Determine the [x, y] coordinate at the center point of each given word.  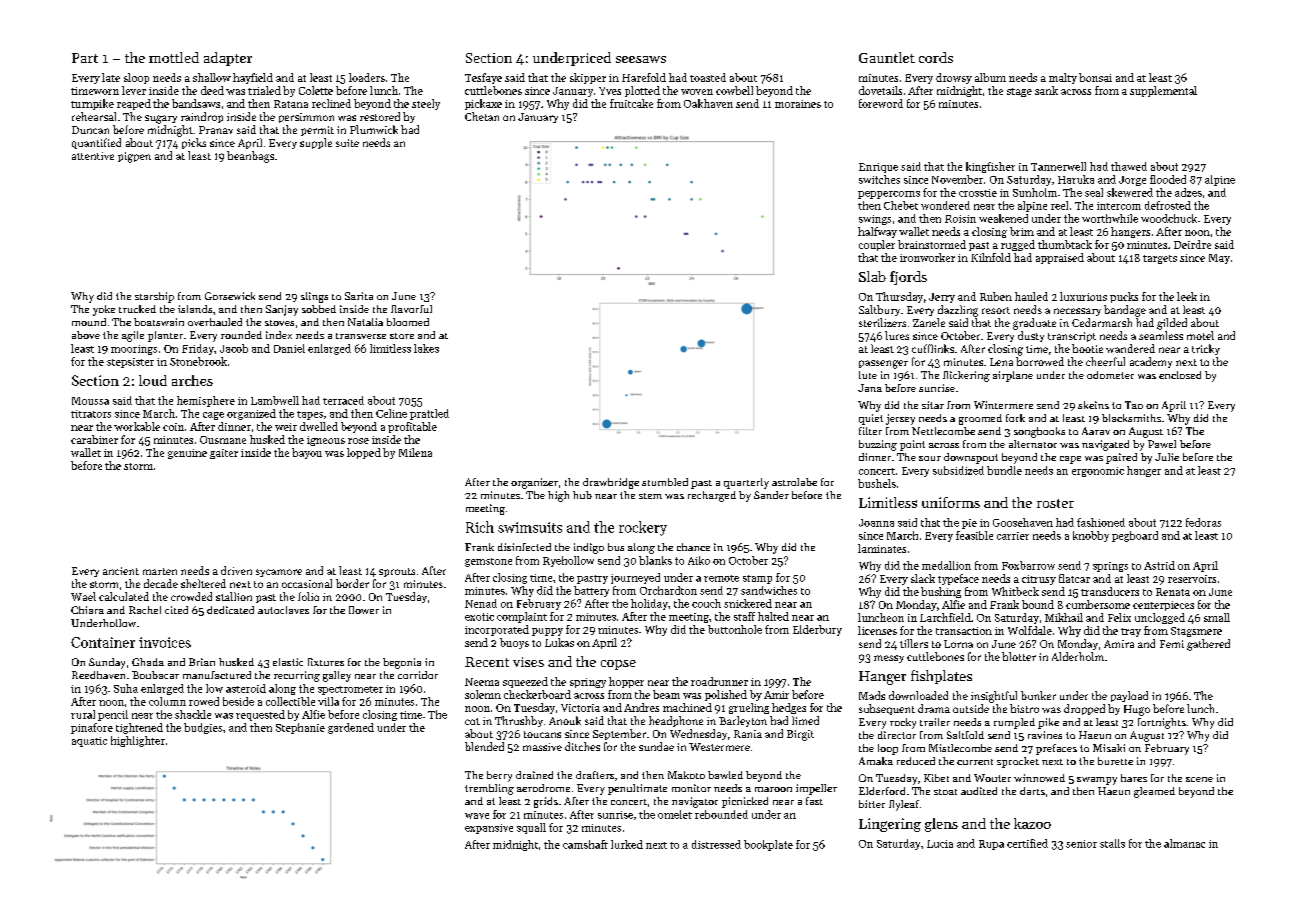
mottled [174, 57]
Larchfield [945, 617]
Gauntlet [887, 57]
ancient [121, 571]
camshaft [585, 844]
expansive [489, 829]
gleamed [1154, 792]
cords [936, 57]
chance [693, 547]
